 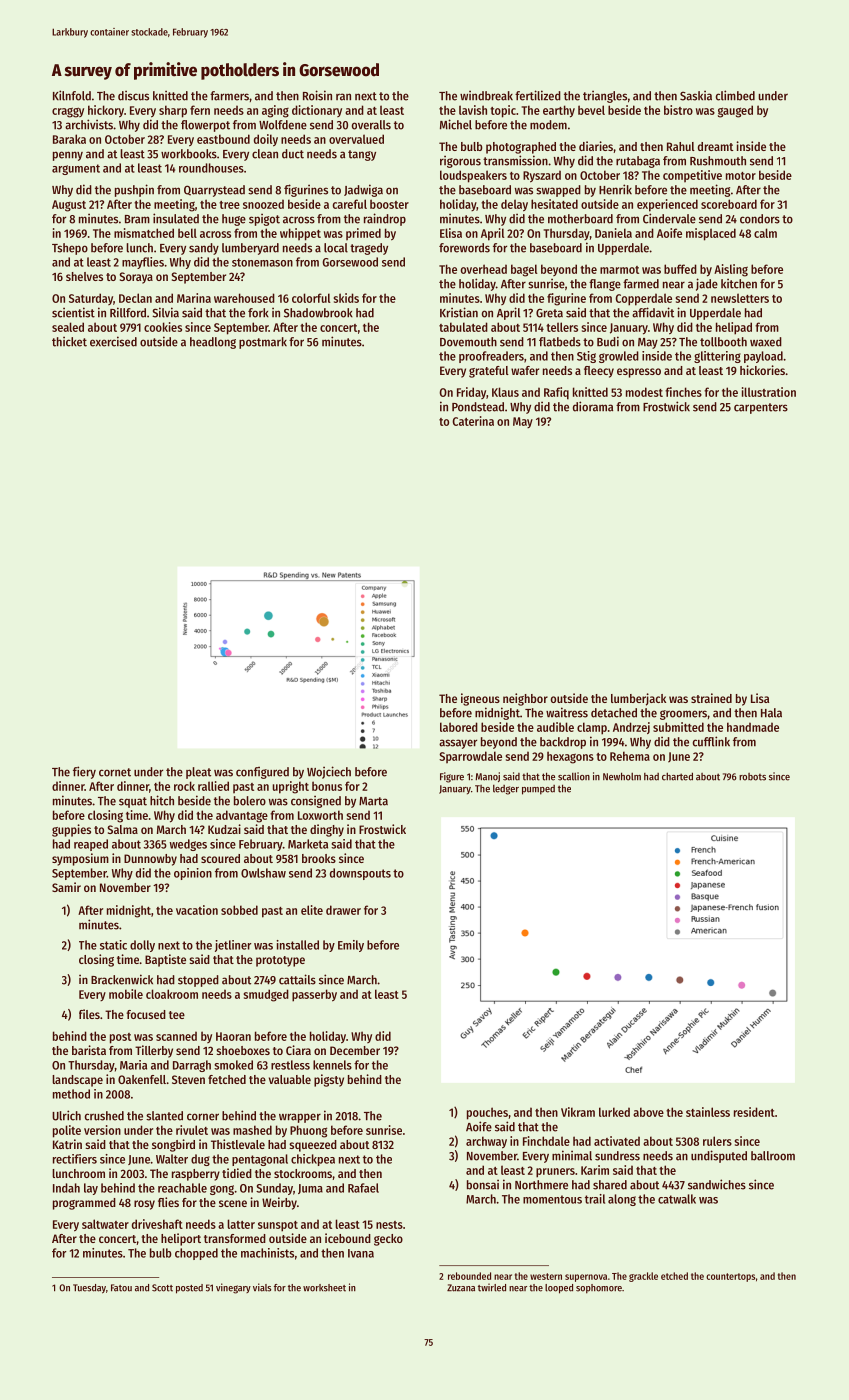 What do you see at coordinates (73, 312) in the screenshot?
I see `scientist` at bounding box center [73, 312].
